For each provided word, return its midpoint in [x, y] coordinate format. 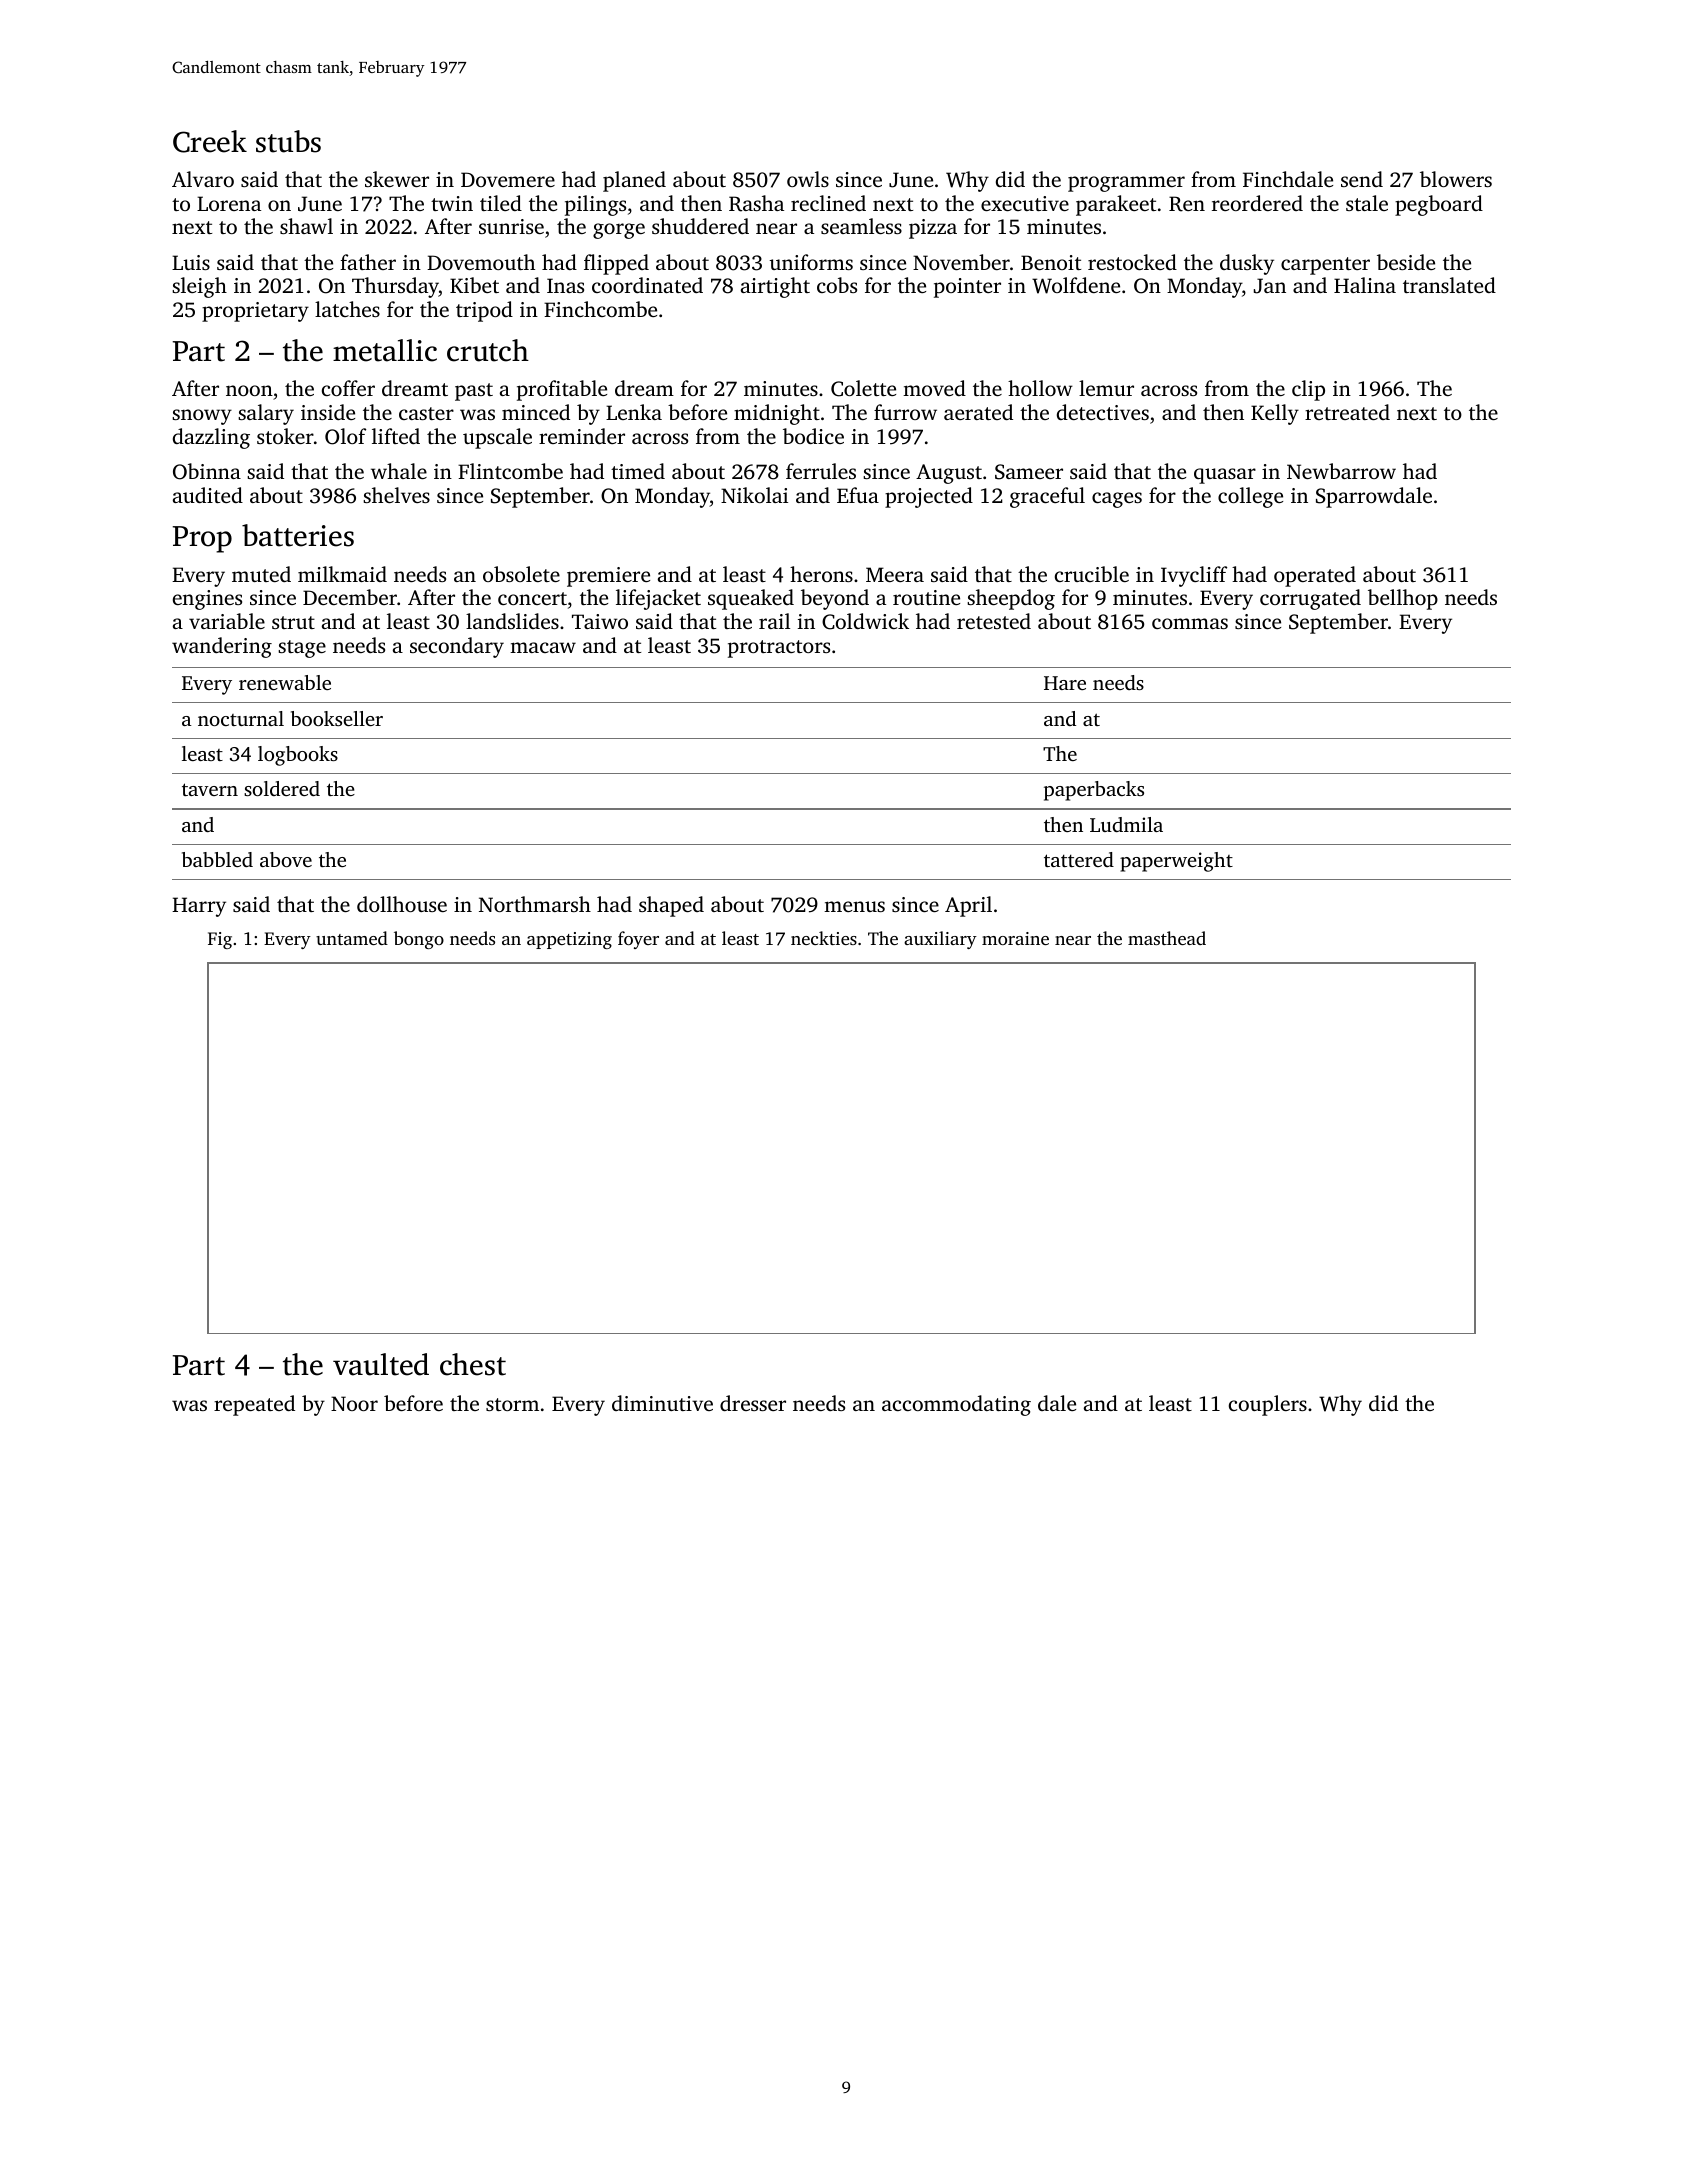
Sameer [1029, 472]
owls [808, 179]
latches [347, 309]
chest [473, 1364]
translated [1449, 285]
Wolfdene [1076, 285]
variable [227, 621]
